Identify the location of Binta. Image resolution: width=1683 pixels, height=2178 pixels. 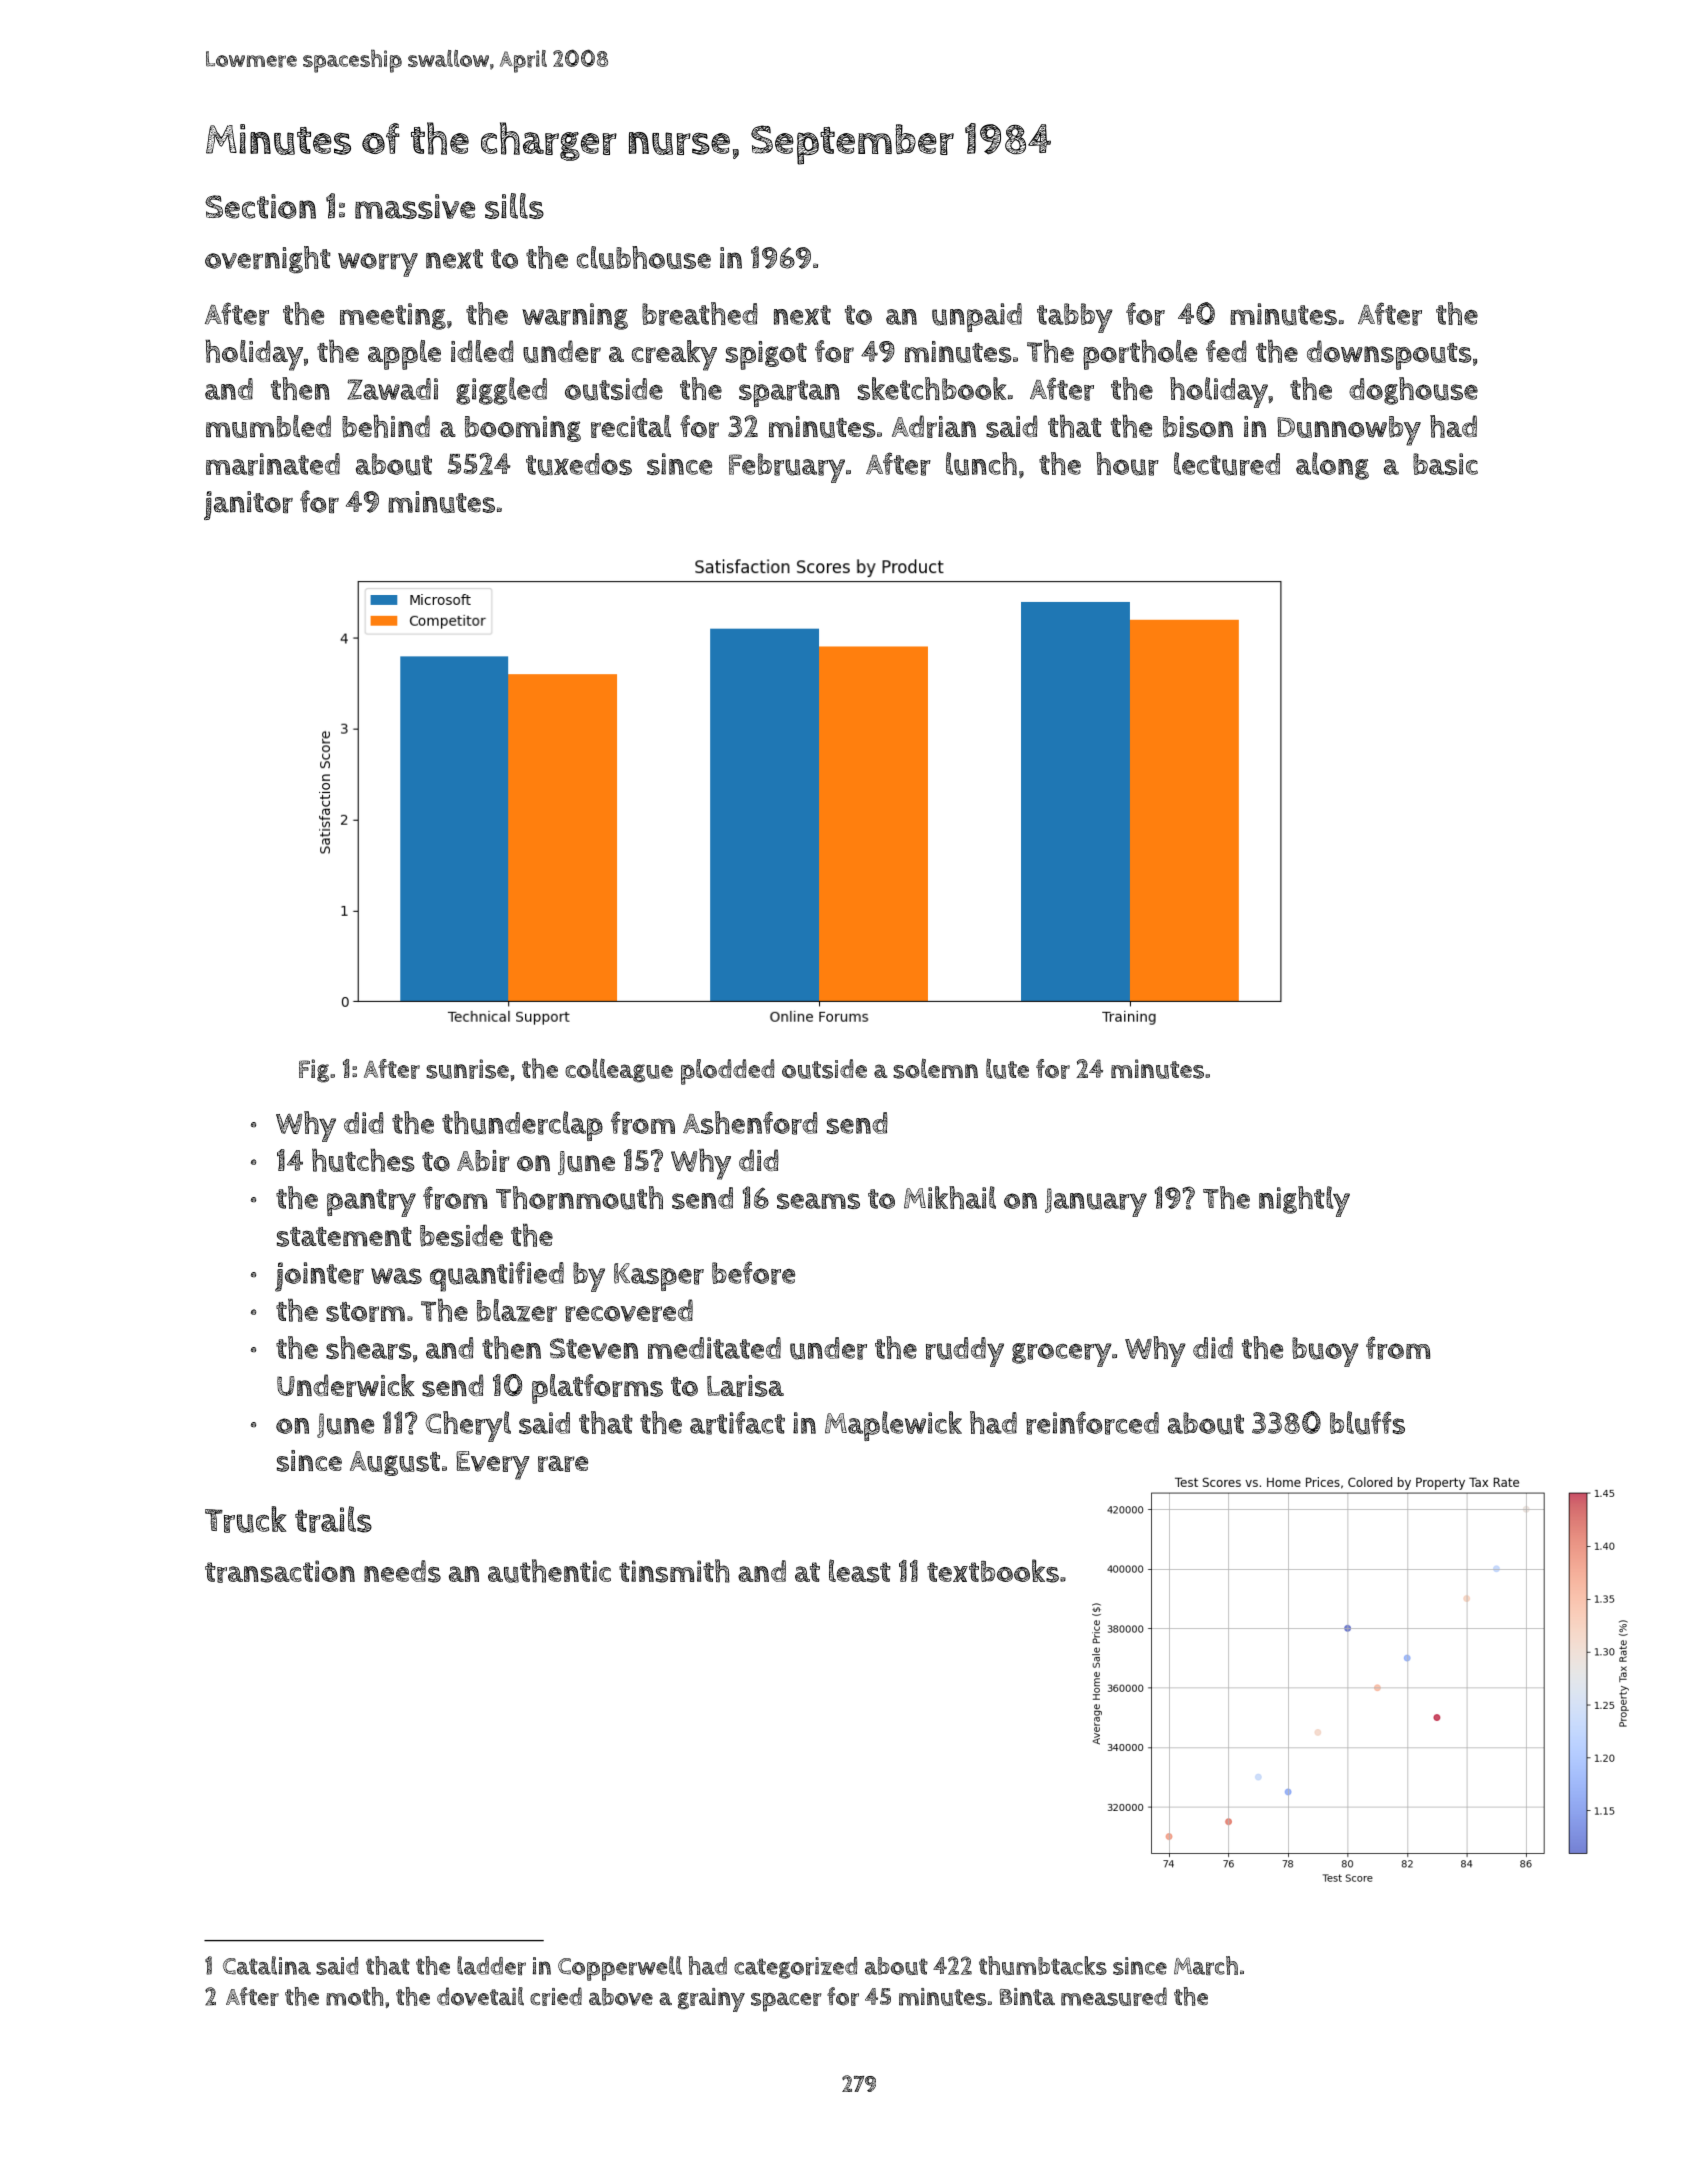
(1027, 1997).
